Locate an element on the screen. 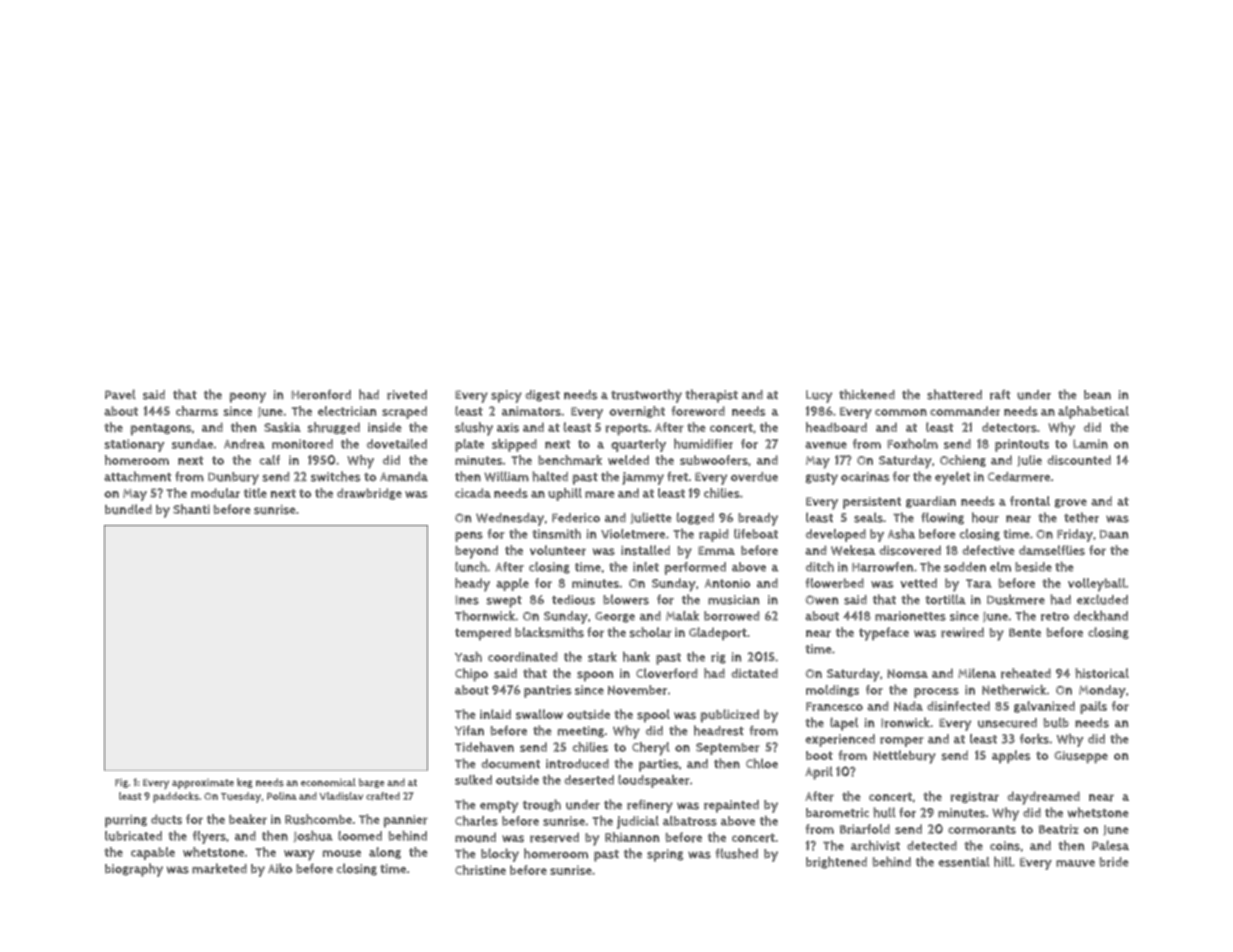 The height and width of the screenshot is (952, 1233). Daan is located at coordinates (1114, 534).
